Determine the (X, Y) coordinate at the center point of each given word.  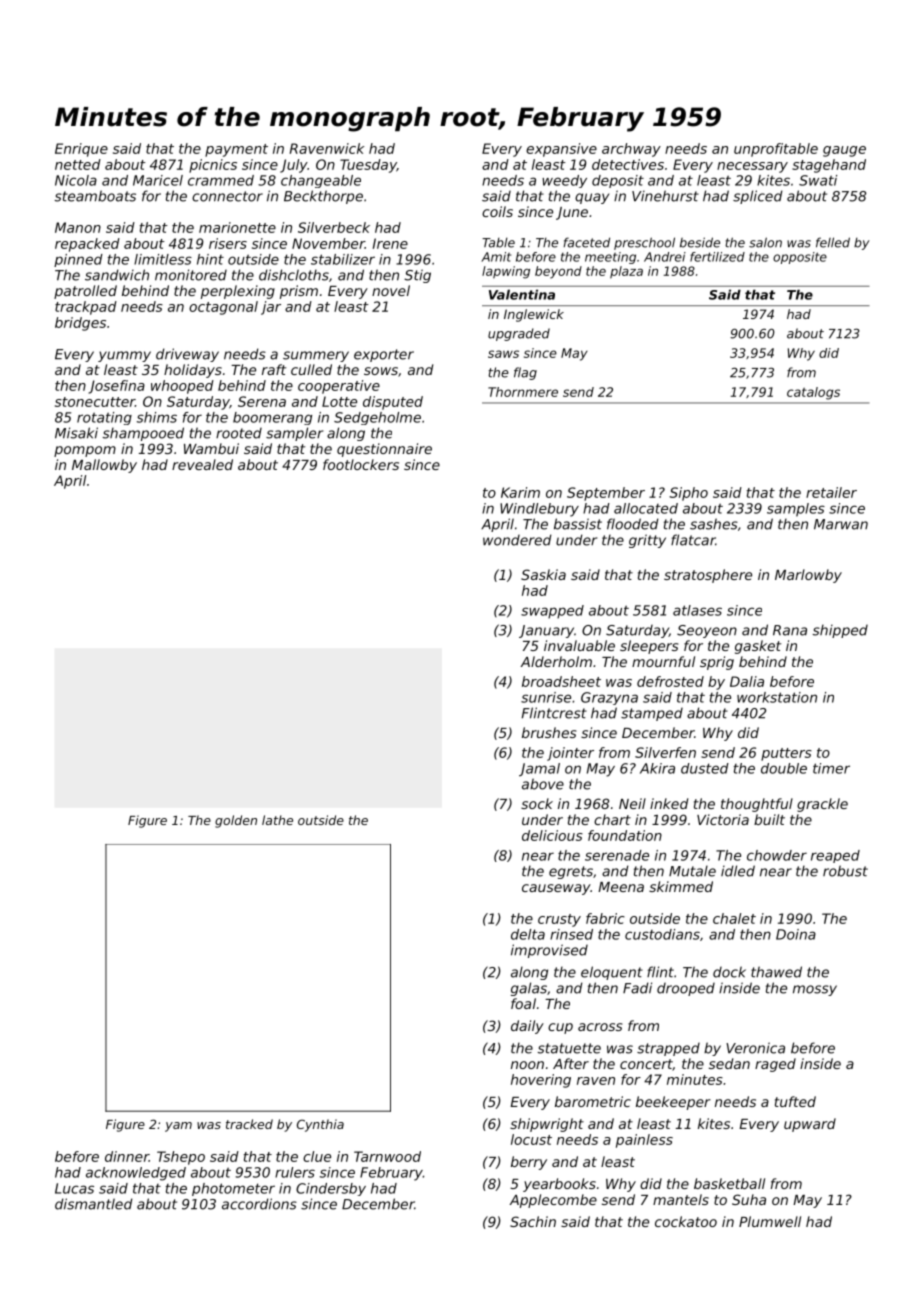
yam (178, 1127)
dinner (127, 1156)
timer (831, 768)
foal (523, 1003)
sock (537, 803)
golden (236, 821)
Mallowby (104, 466)
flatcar (693, 540)
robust (845, 871)
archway (631, 150)
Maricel (158, 180)
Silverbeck (334, 227)
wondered (517, 540)
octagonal (223, 308)
